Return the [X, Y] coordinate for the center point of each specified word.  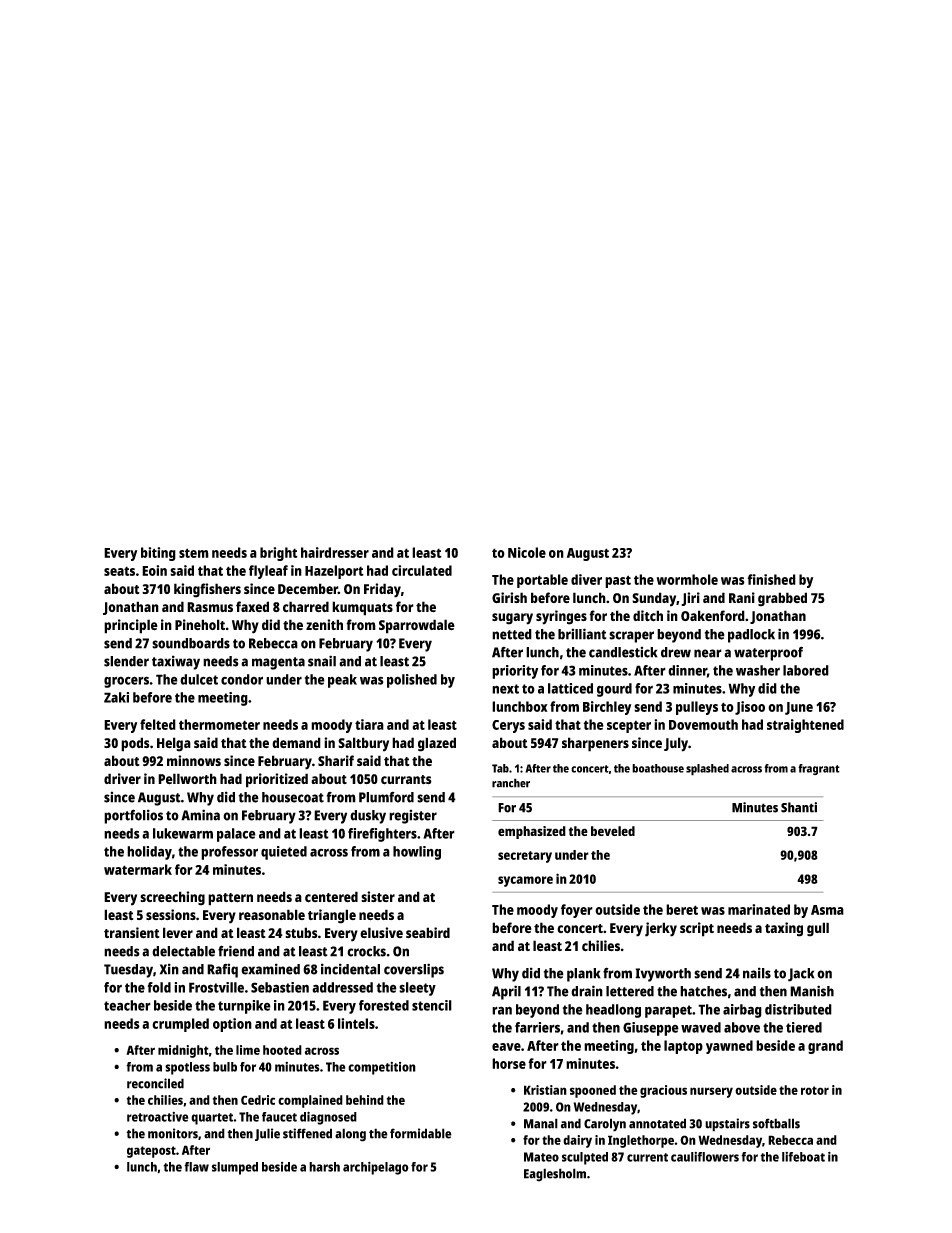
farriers [537, 1027]
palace [236, 835]
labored [806, 670]
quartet [212, 1119]
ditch [648, 616]
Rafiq [222, 970]
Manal [541, 1123]
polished [412, 681]
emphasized [532, 832]
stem [194, 553]
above [742, 1027]
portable [542, 581]
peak [342, 681]
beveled [613, 831]
